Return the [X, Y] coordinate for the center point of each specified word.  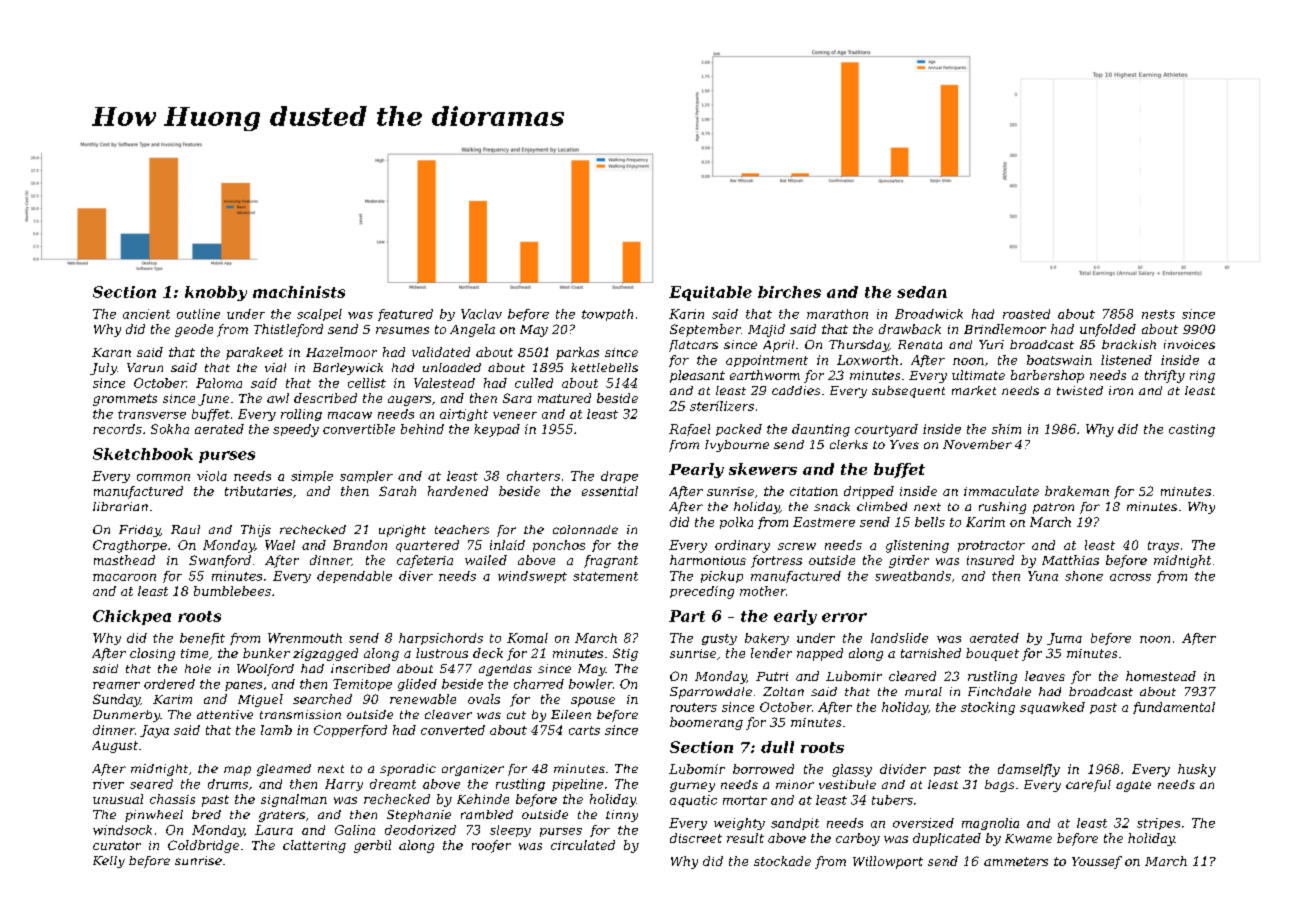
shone [1084, 576]
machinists [299, 292]
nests [1158, 314]
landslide [899, 638]
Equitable [710, 293]
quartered [427, 546]
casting [1192, 430]
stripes [1158, 824]
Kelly [109, 862]
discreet [696, 838]
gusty [719, 639]
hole [198, 668]
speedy [296, 430]
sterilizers [722, 406]
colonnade [585, 529]
